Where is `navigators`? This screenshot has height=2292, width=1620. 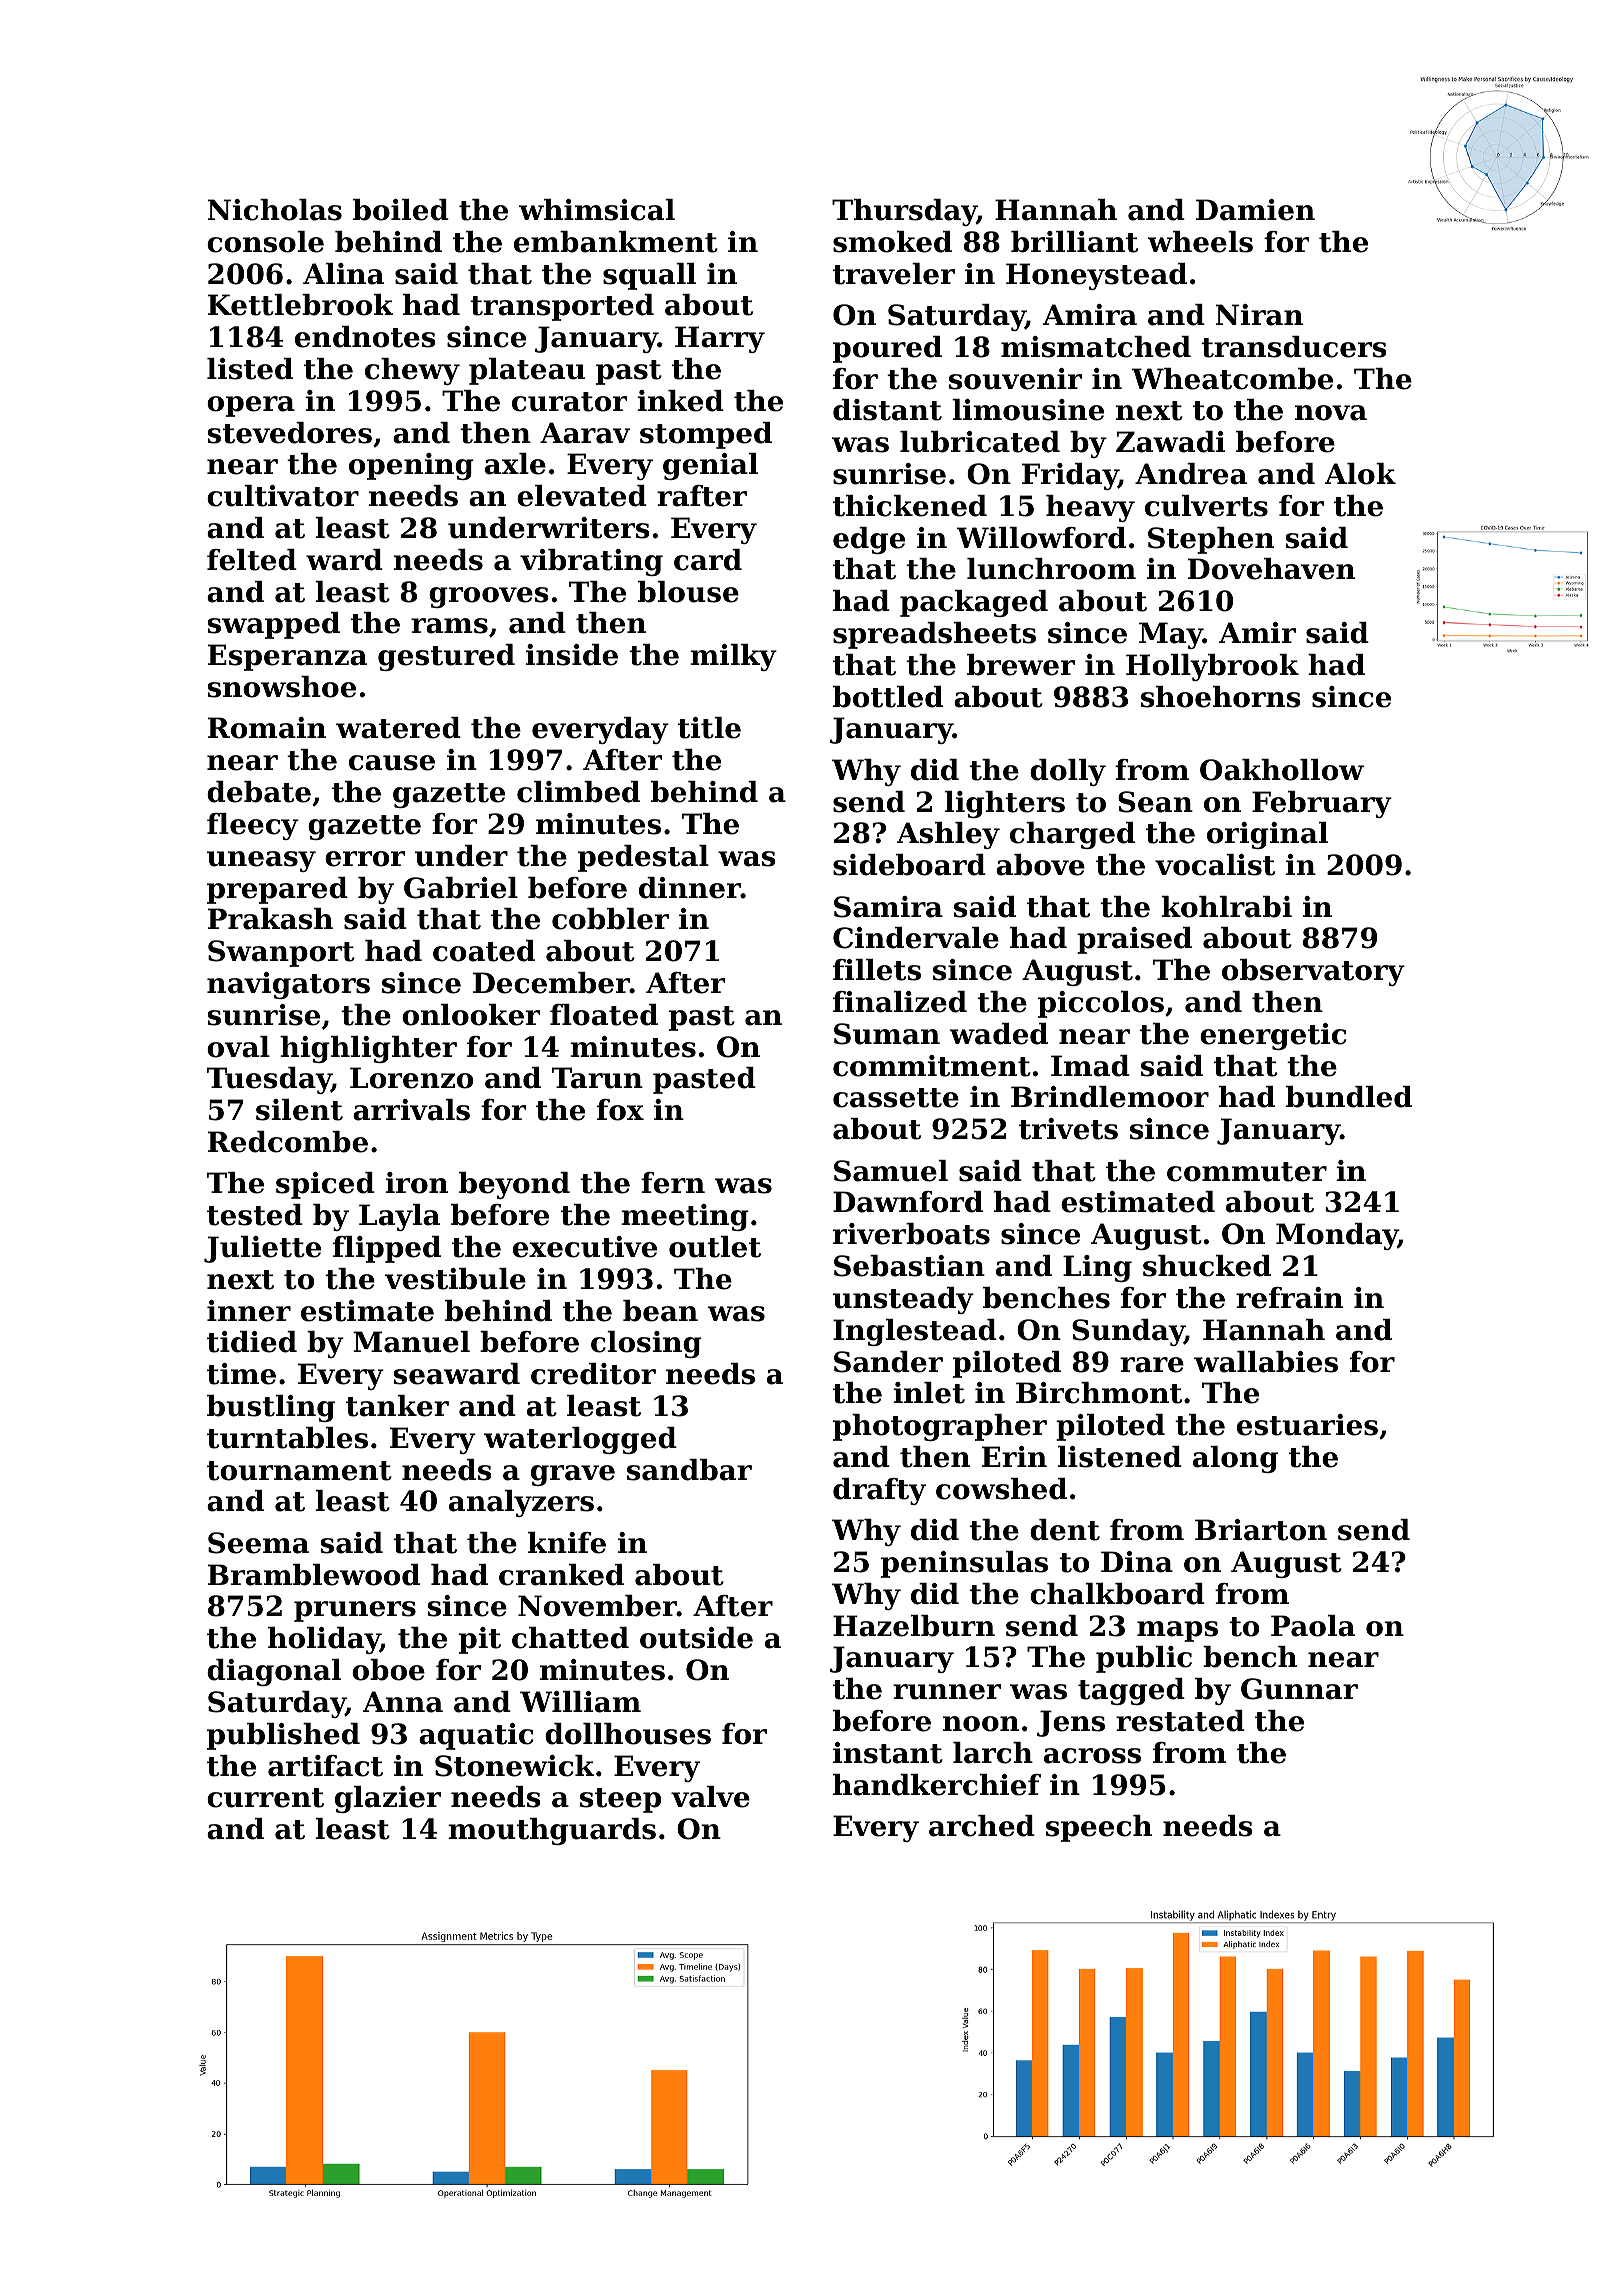 navigators is located at coordinates (288, 985).
